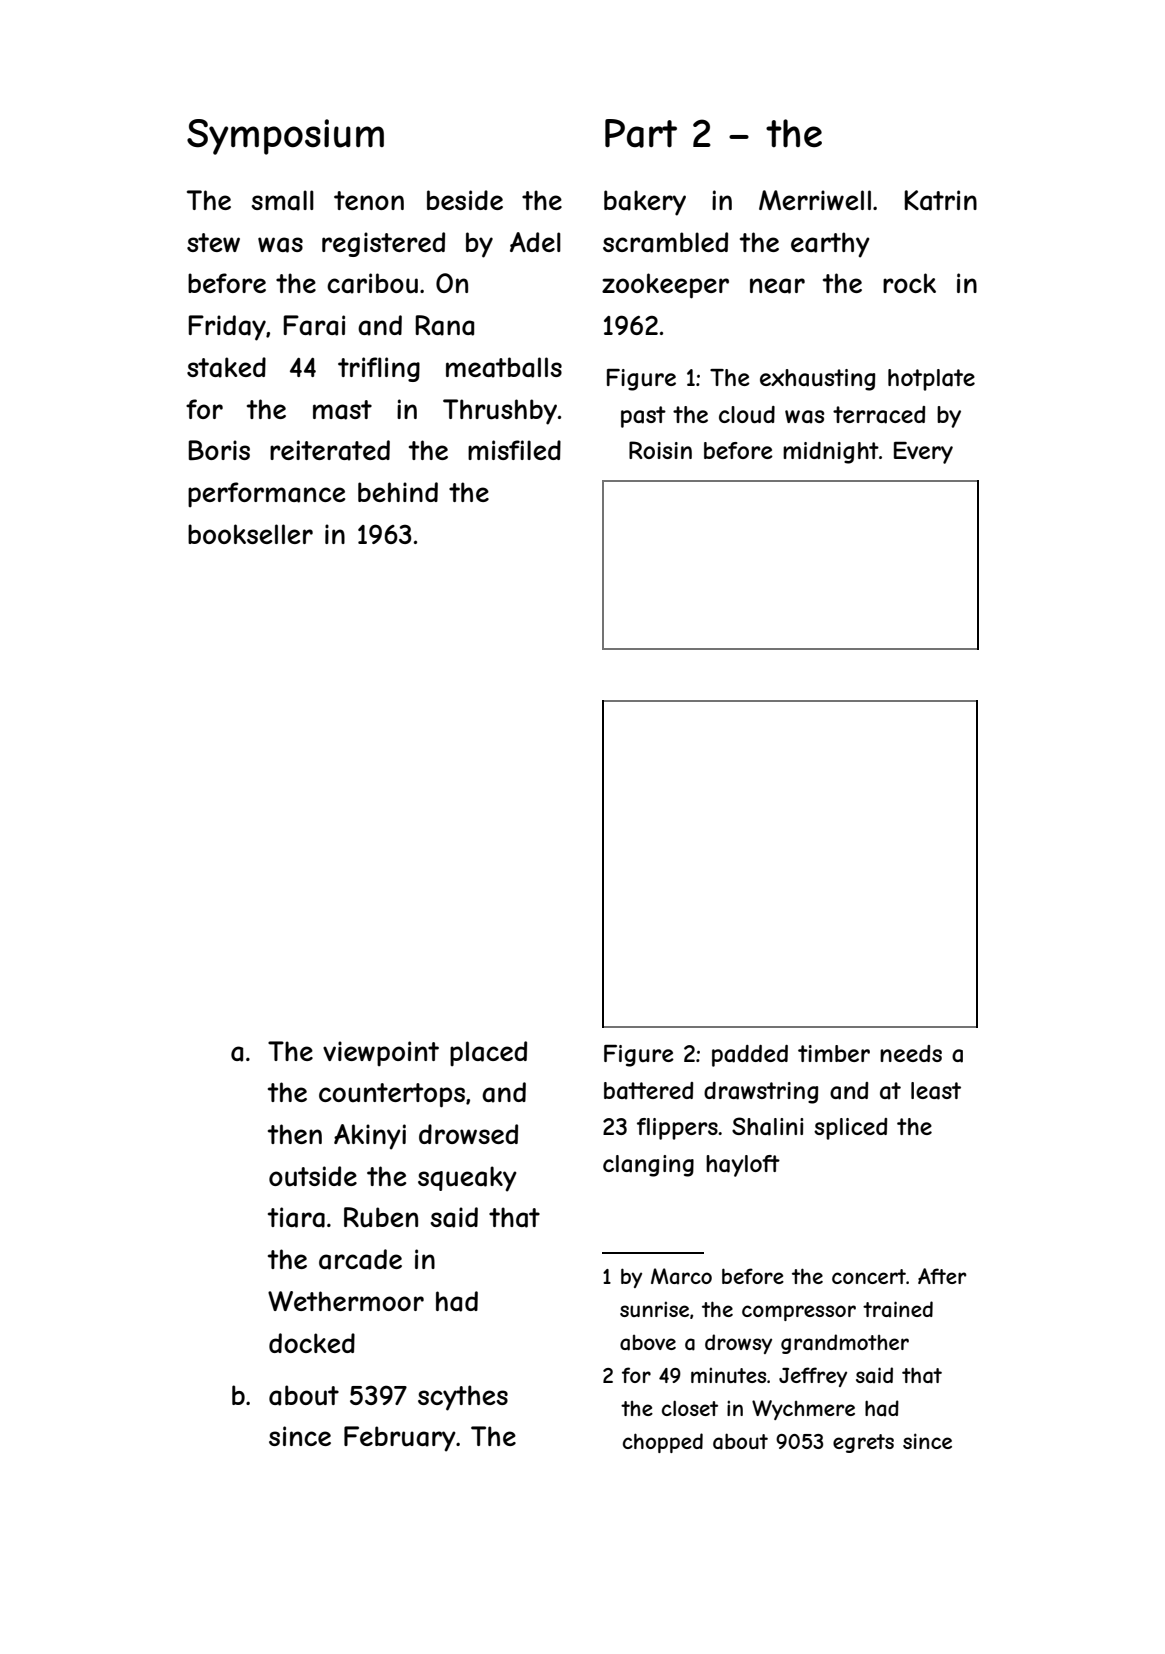  Describe the element at coordinates (381, 1053) in the document. I see `viewpoint` at that location.
